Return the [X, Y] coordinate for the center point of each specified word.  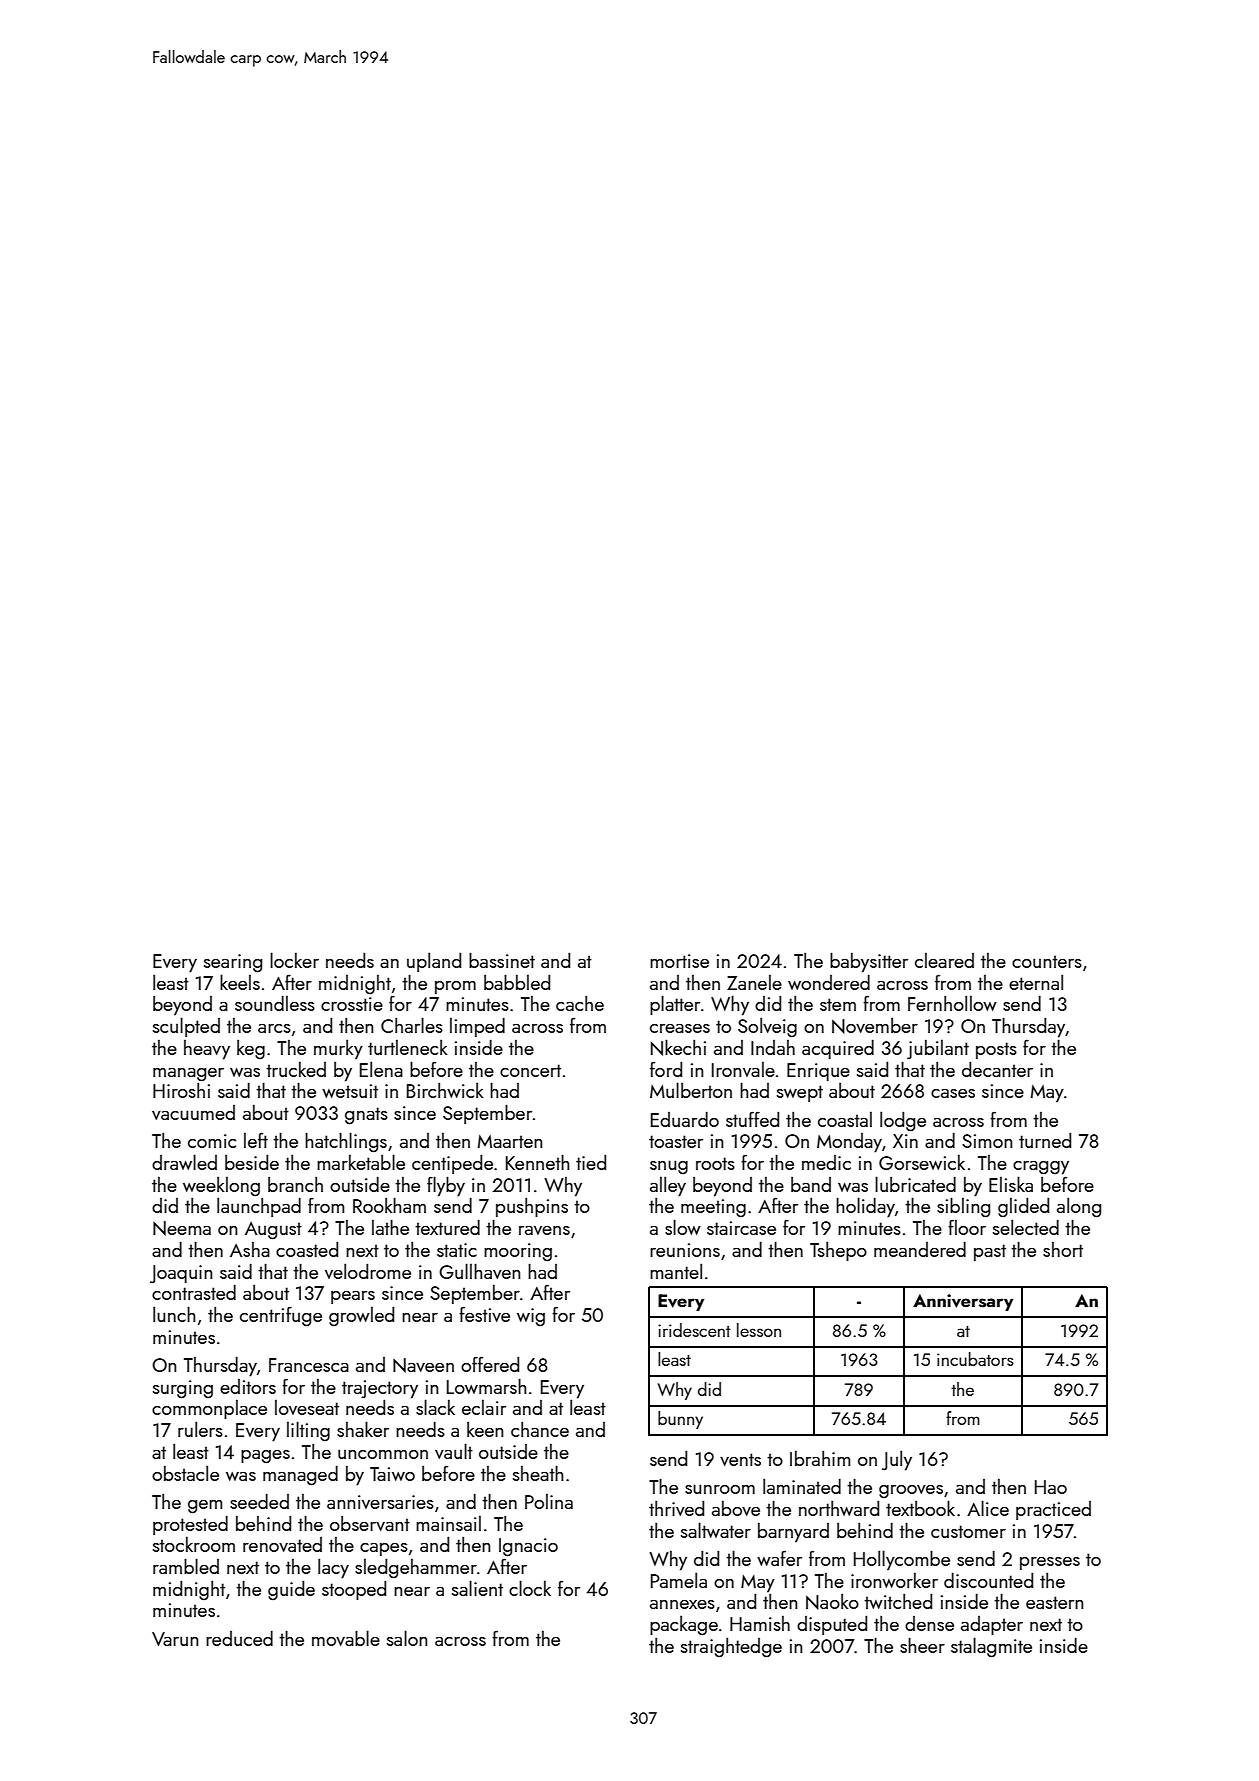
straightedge [731, 1648]
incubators [975, 1359]
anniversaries [380, 1502]
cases [953, 1093]
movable [346, 1638]
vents [740, 1459]
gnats [366, 1116]
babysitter [869, 962]
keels [240, 982]
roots [715, 1163]
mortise [679, 961]
